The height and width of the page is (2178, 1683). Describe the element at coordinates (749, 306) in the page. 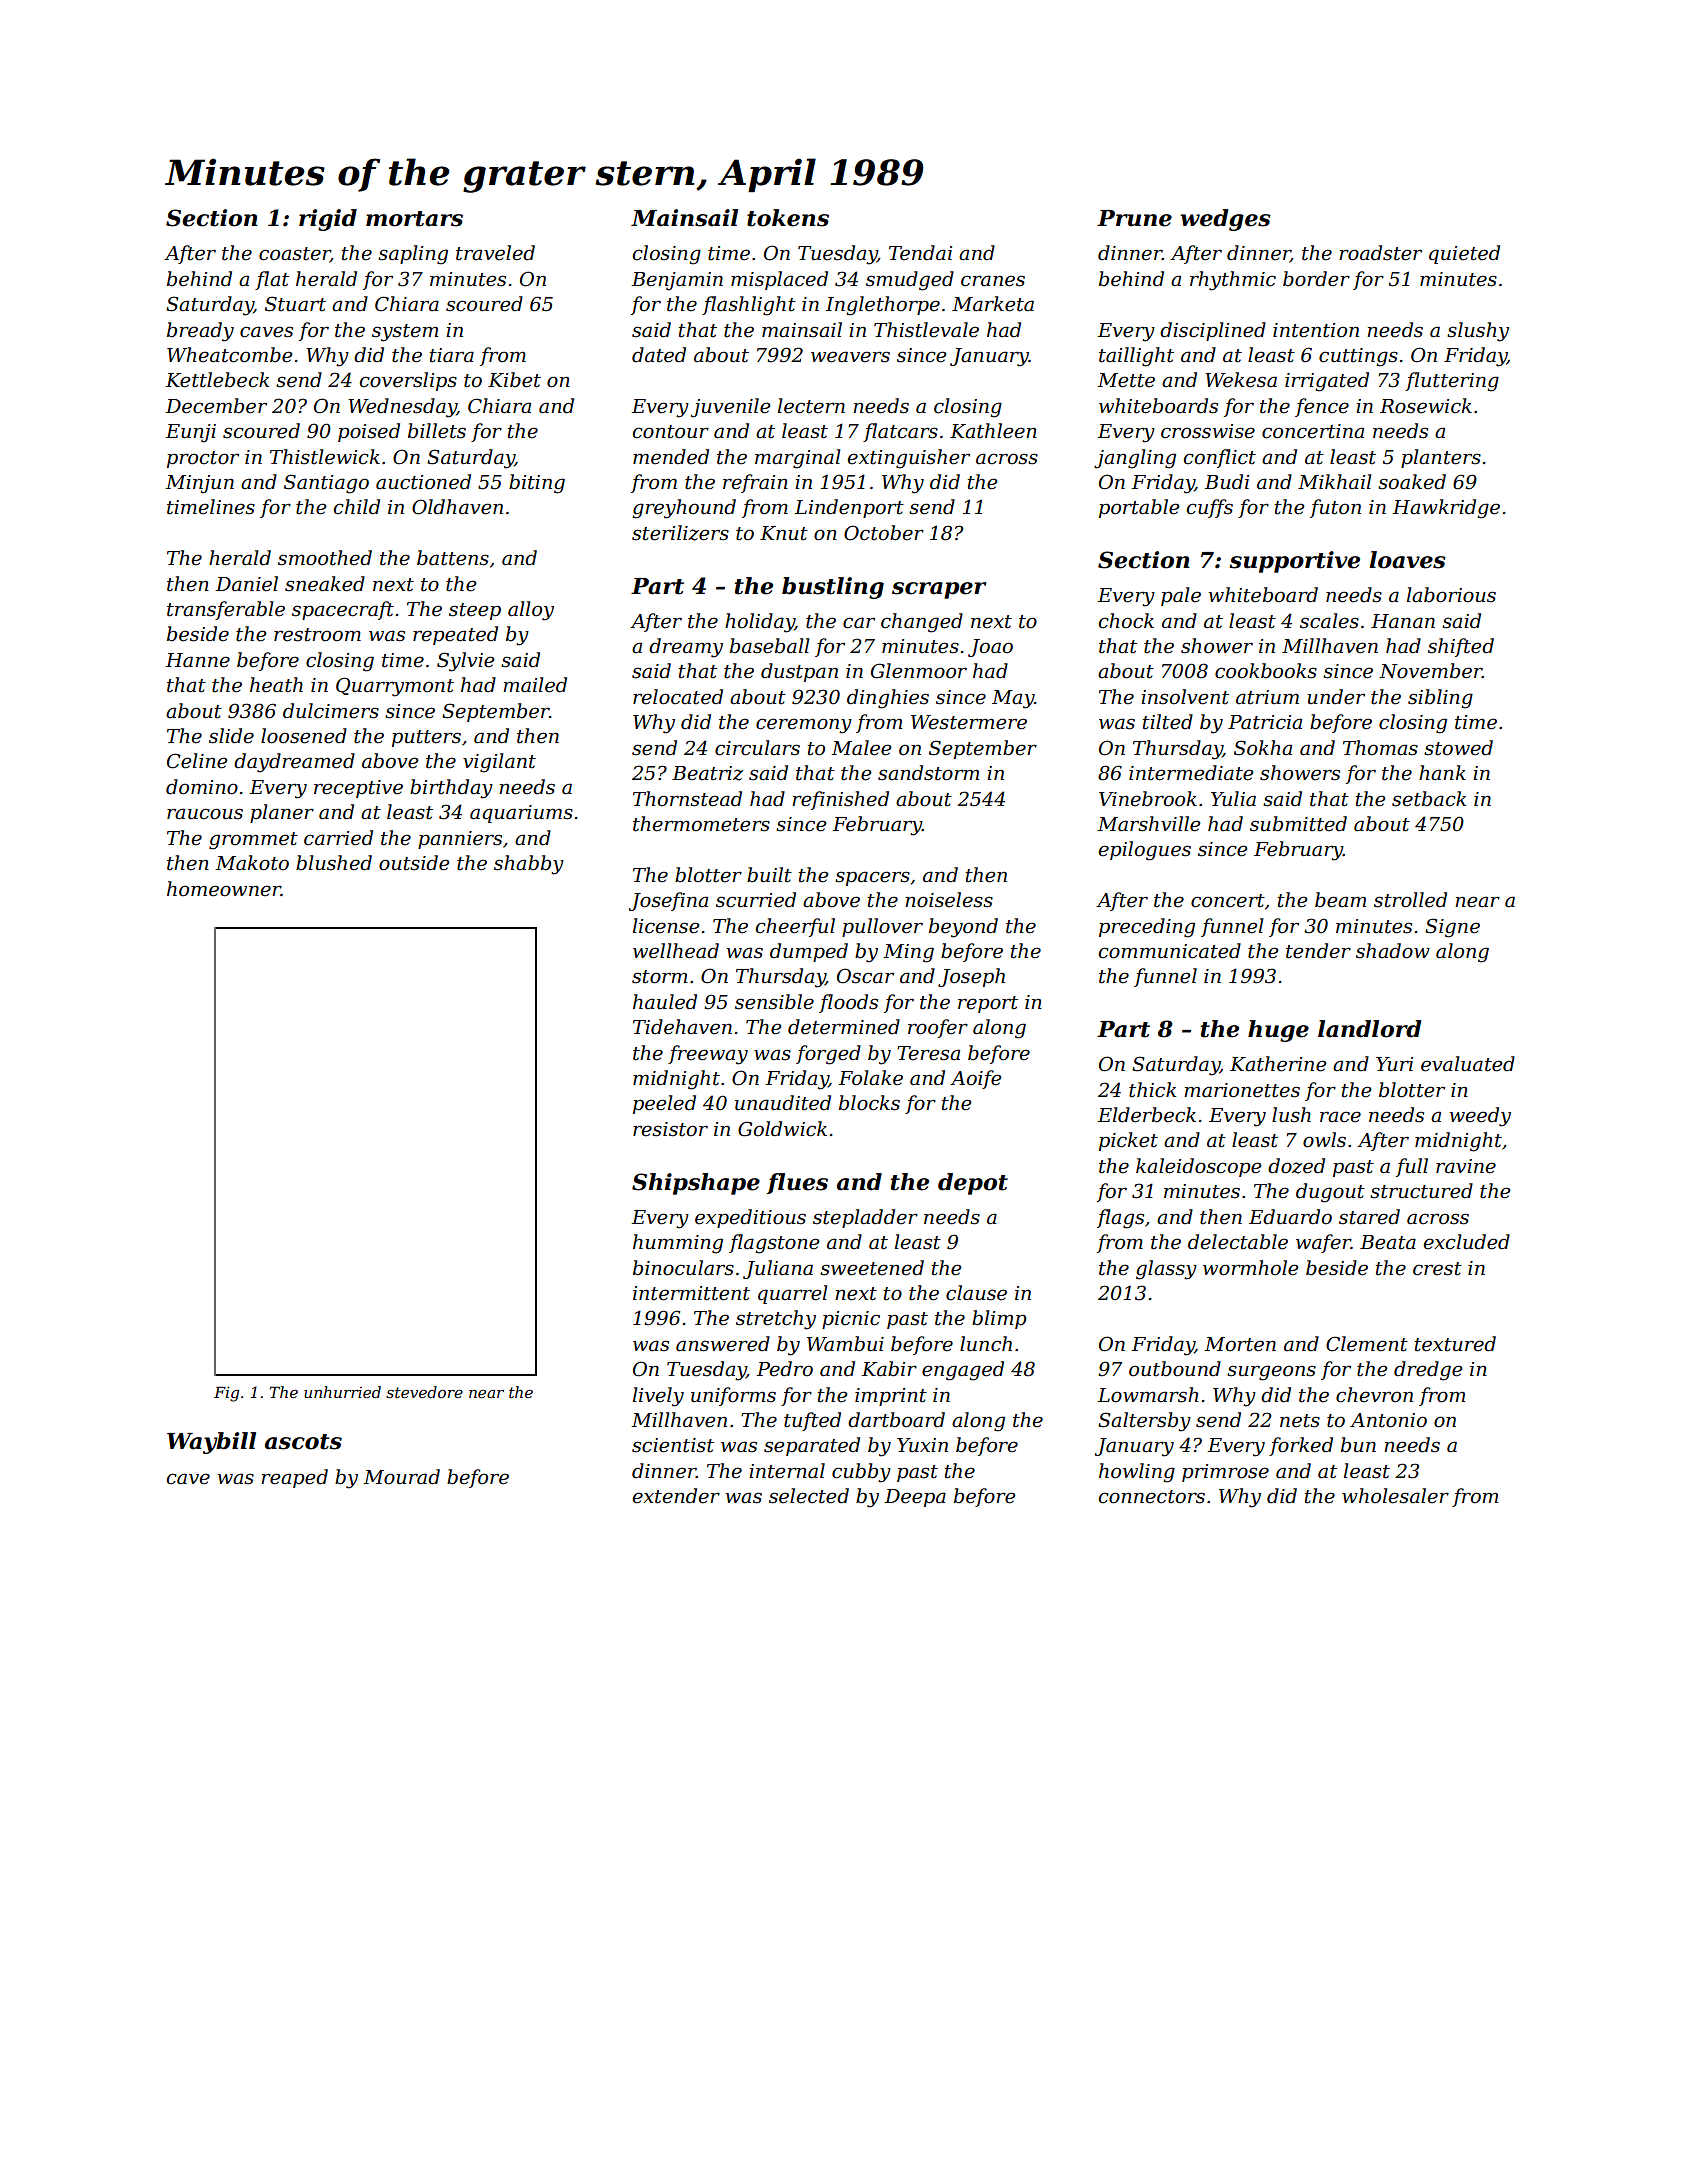

I see `flashlight` at that location.
